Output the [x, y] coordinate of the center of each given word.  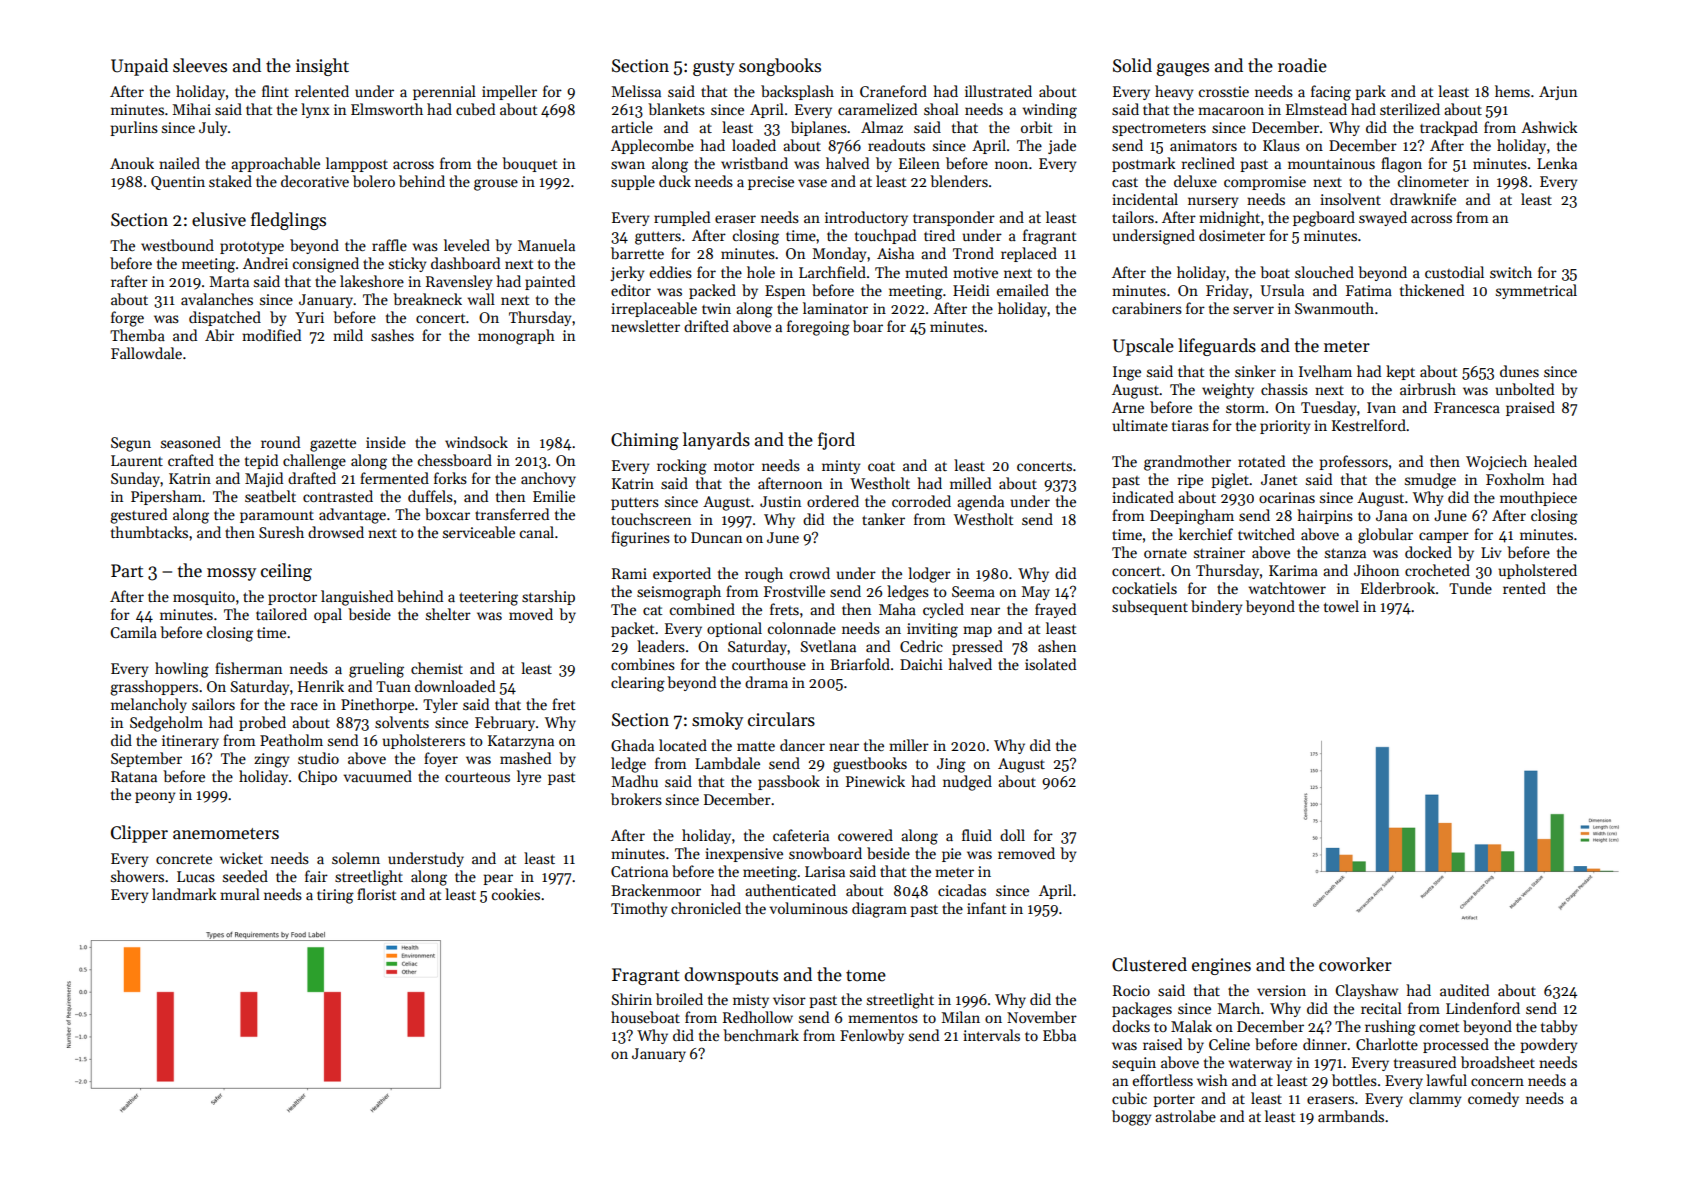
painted [550, 282]
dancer [802, 745]
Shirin [632, 999]
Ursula [1282, 290]
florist [376, 894]
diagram [879, 910]
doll [1012, 835]
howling [182, 670]
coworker [1355, 964]
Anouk [132, 163]
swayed [1383, 218]
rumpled [682, 218]
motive [975, 272]
